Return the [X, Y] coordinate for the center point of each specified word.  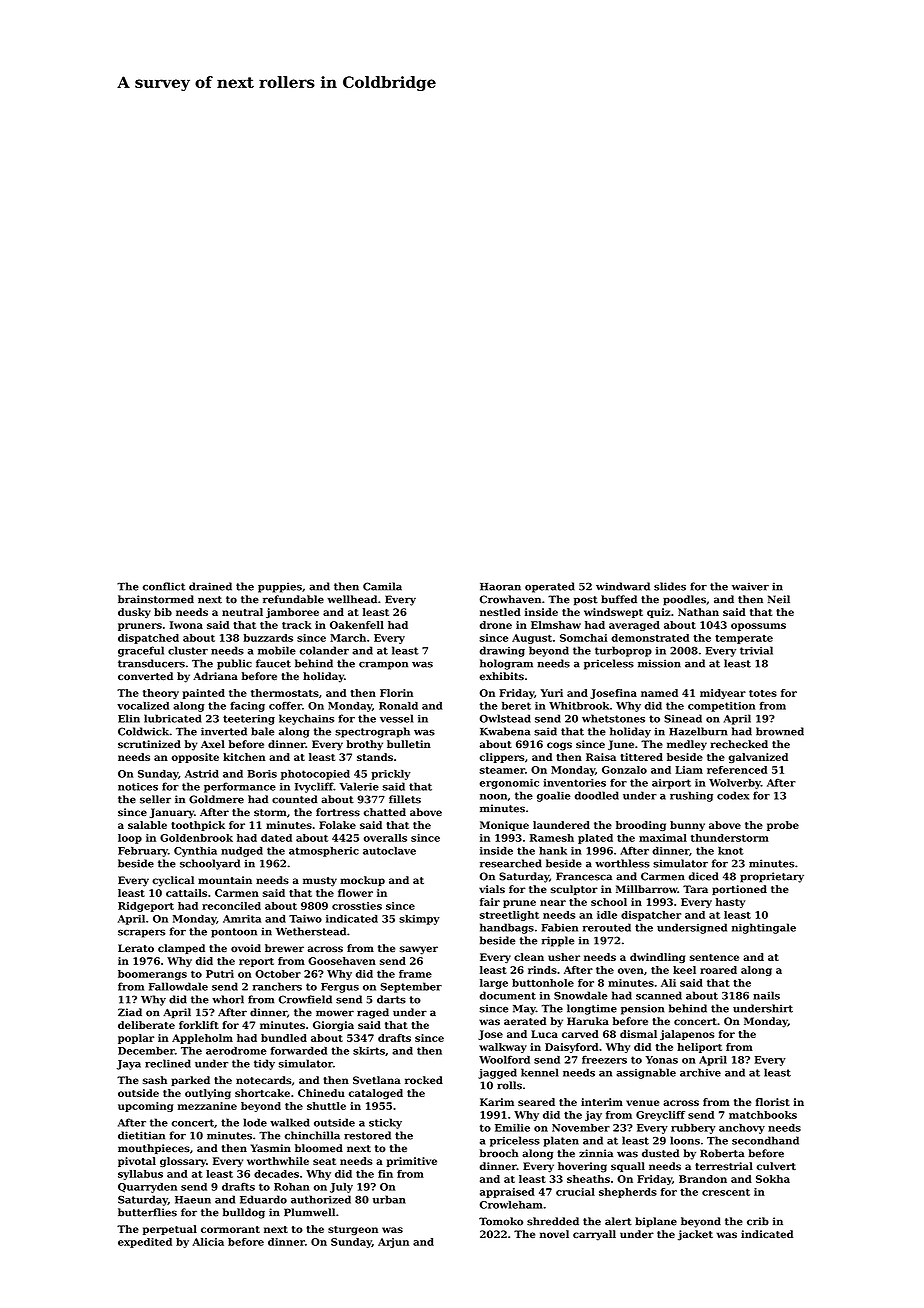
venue [642, 1103]
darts [391, 999]
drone [496, 625]
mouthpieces [154, 1149]
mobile [277, 650]
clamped [181, 949]
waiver [750, 586]
